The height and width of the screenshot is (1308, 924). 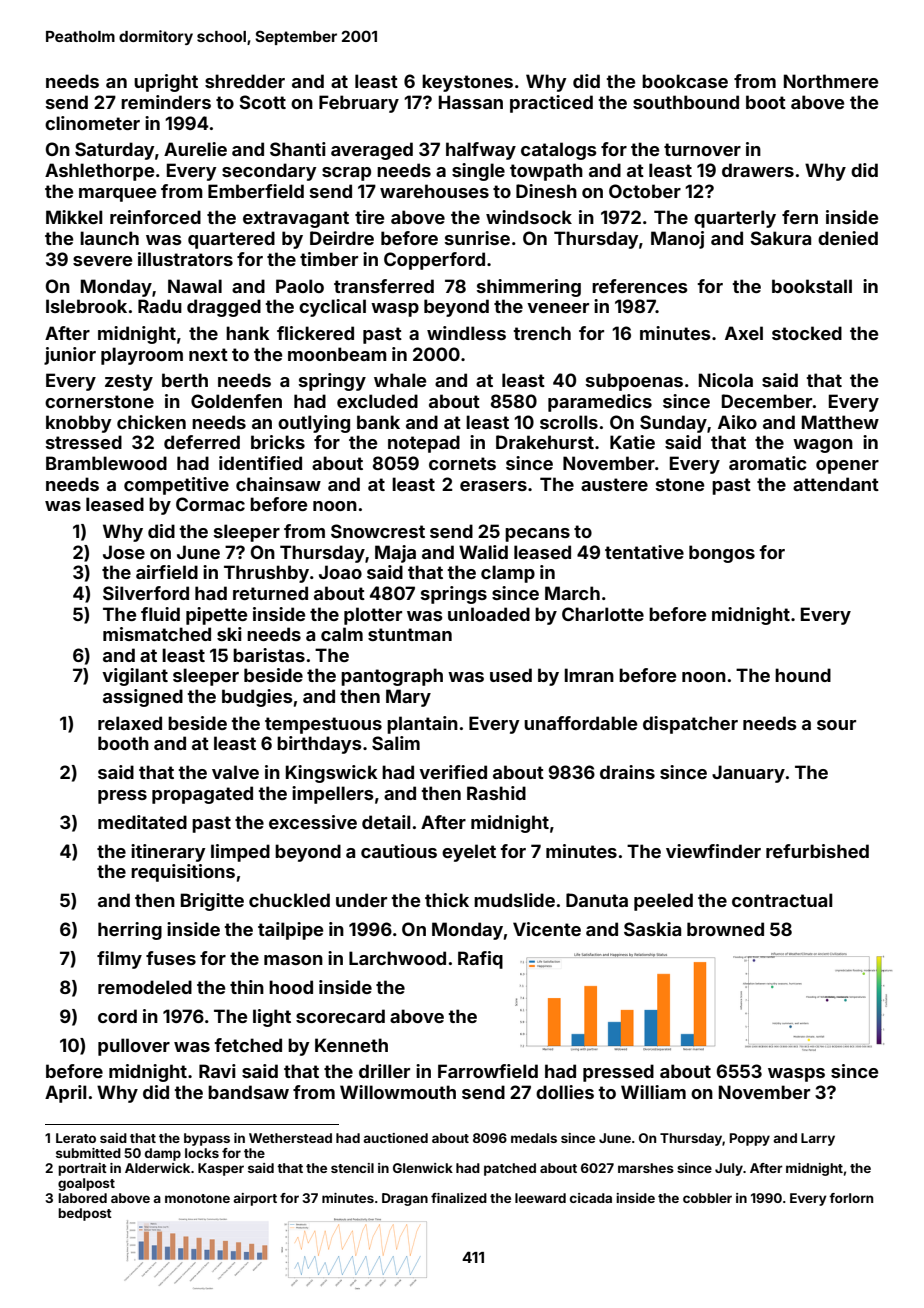 What do you see at coordinates (469, 853) in the screenshot?
I see `eyelet` at bounding box center [469, 853].
